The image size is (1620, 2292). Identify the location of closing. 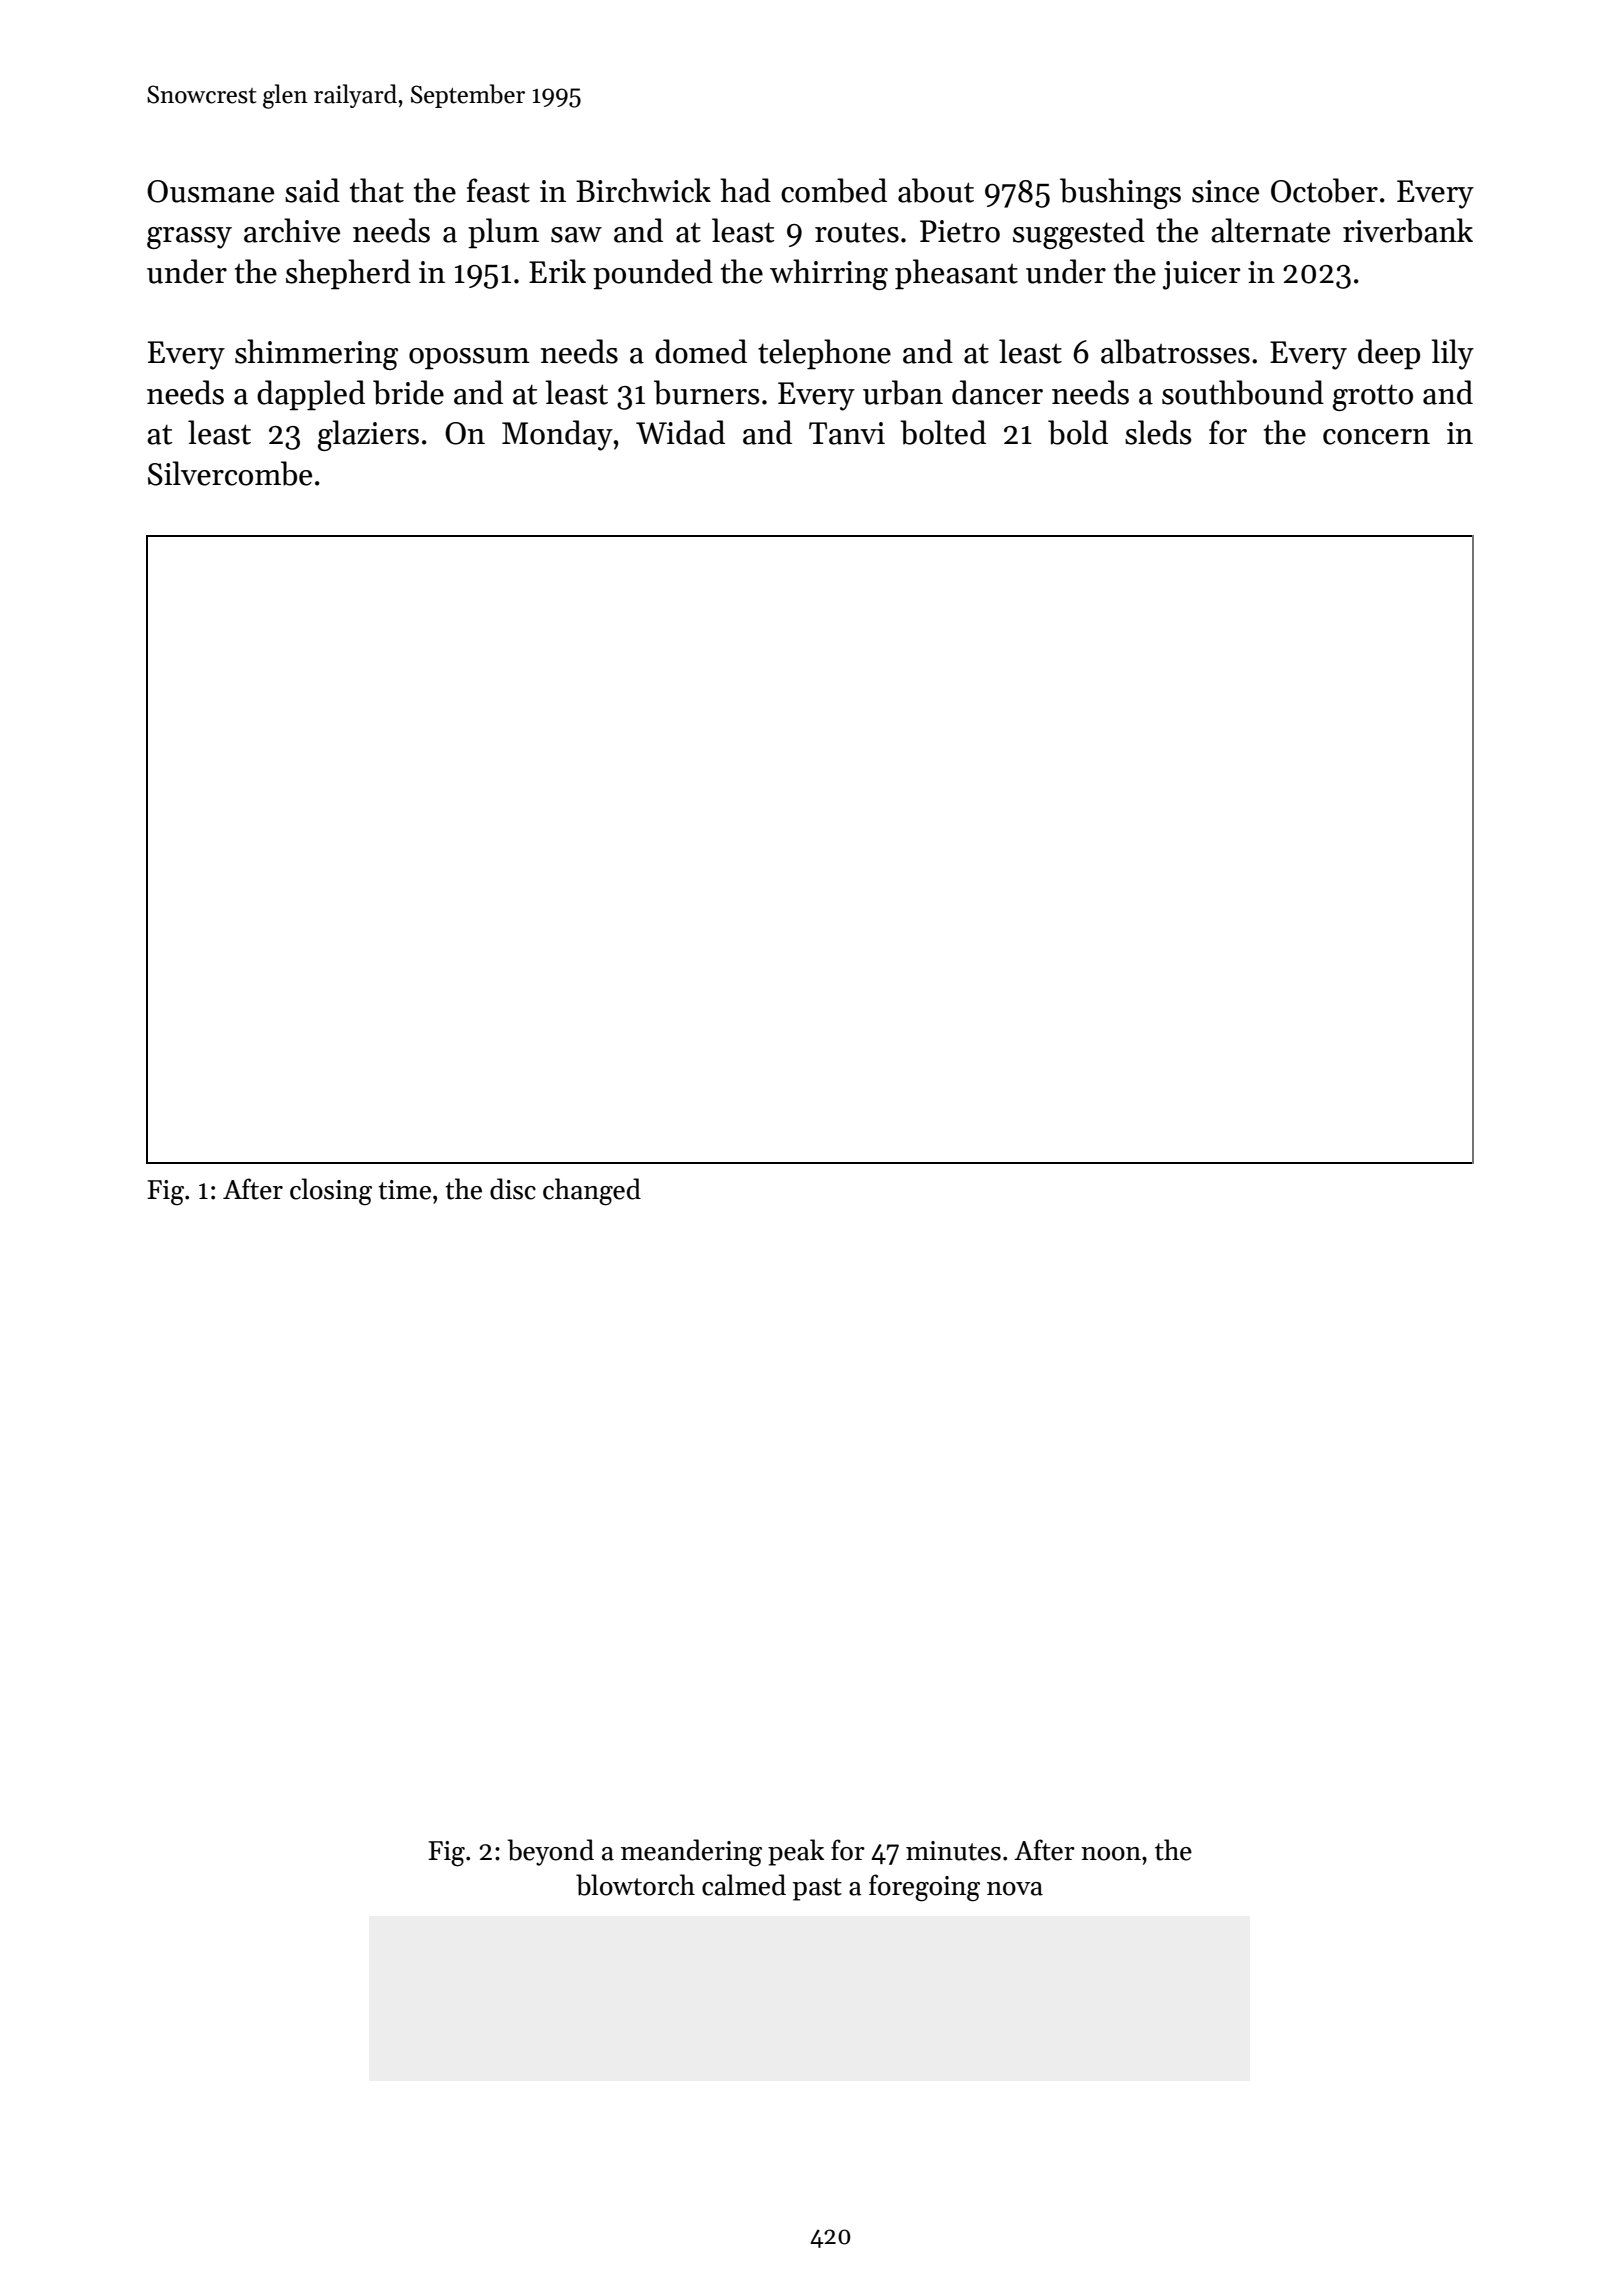
(331, 1192).
